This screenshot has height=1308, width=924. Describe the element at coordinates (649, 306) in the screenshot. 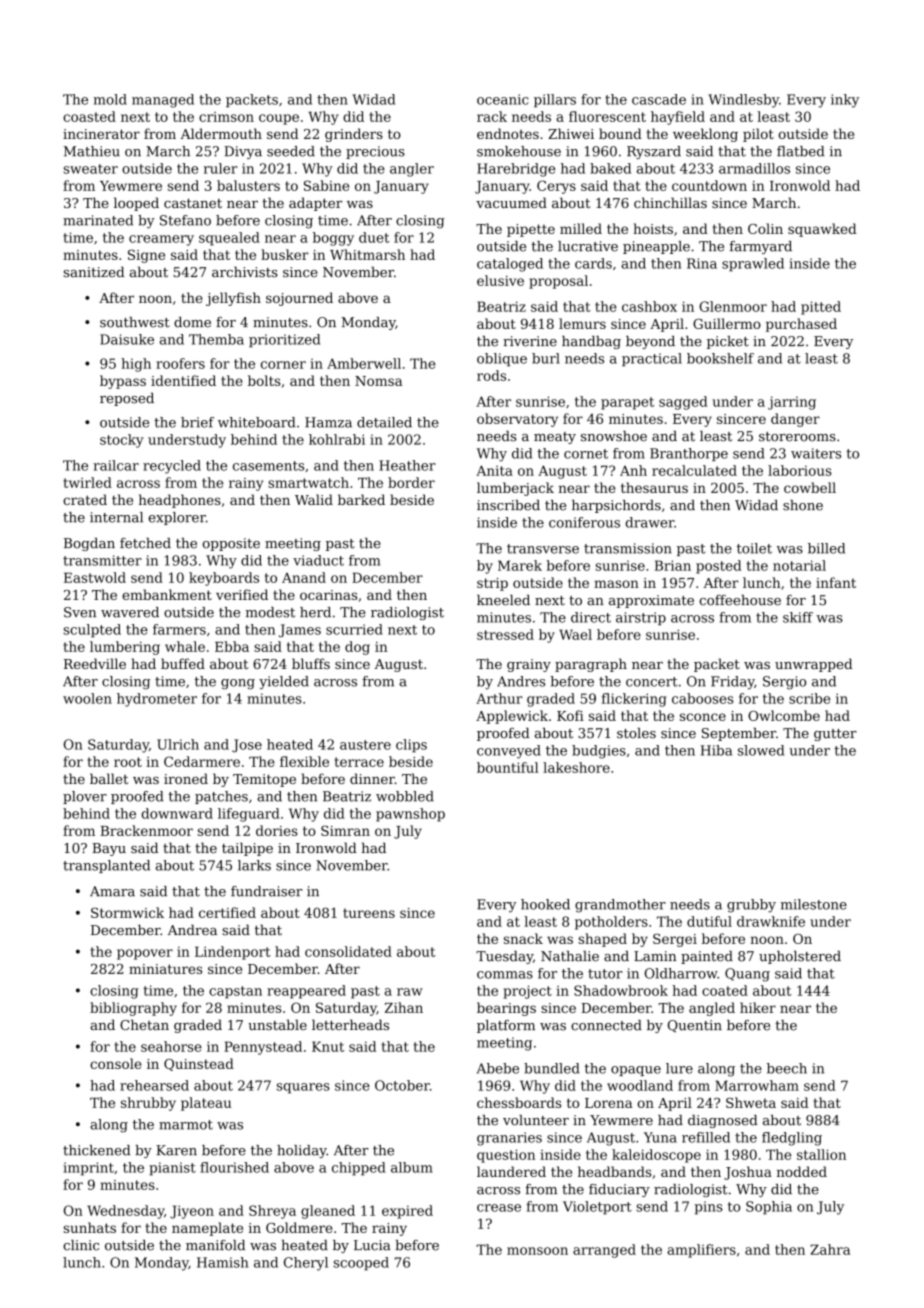

I see `cashbox` at that location.
